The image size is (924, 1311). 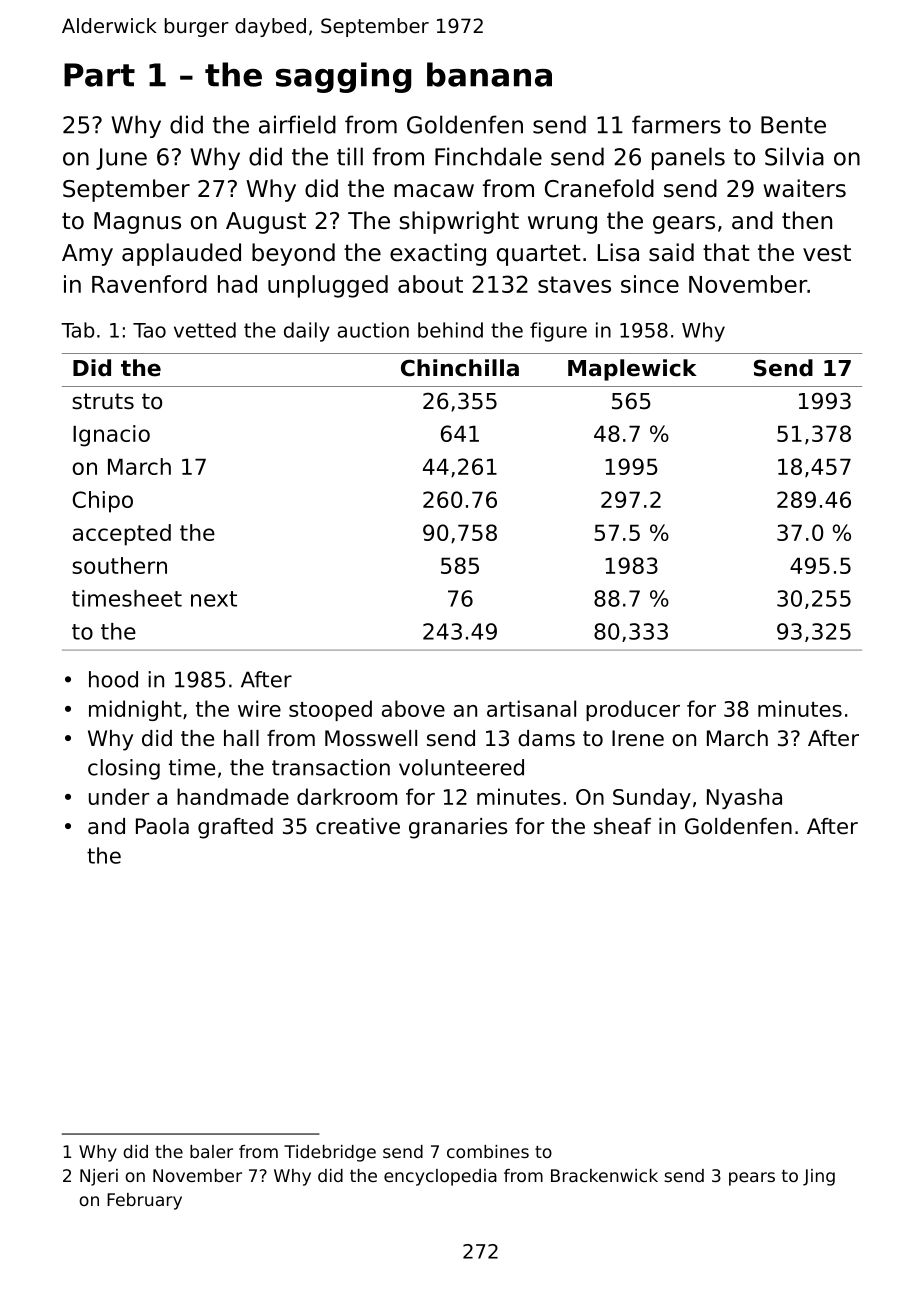 What do you see at coordinates (331, 767) in the screenshot?
I see `transaction` at bounding box center [331, 767].
